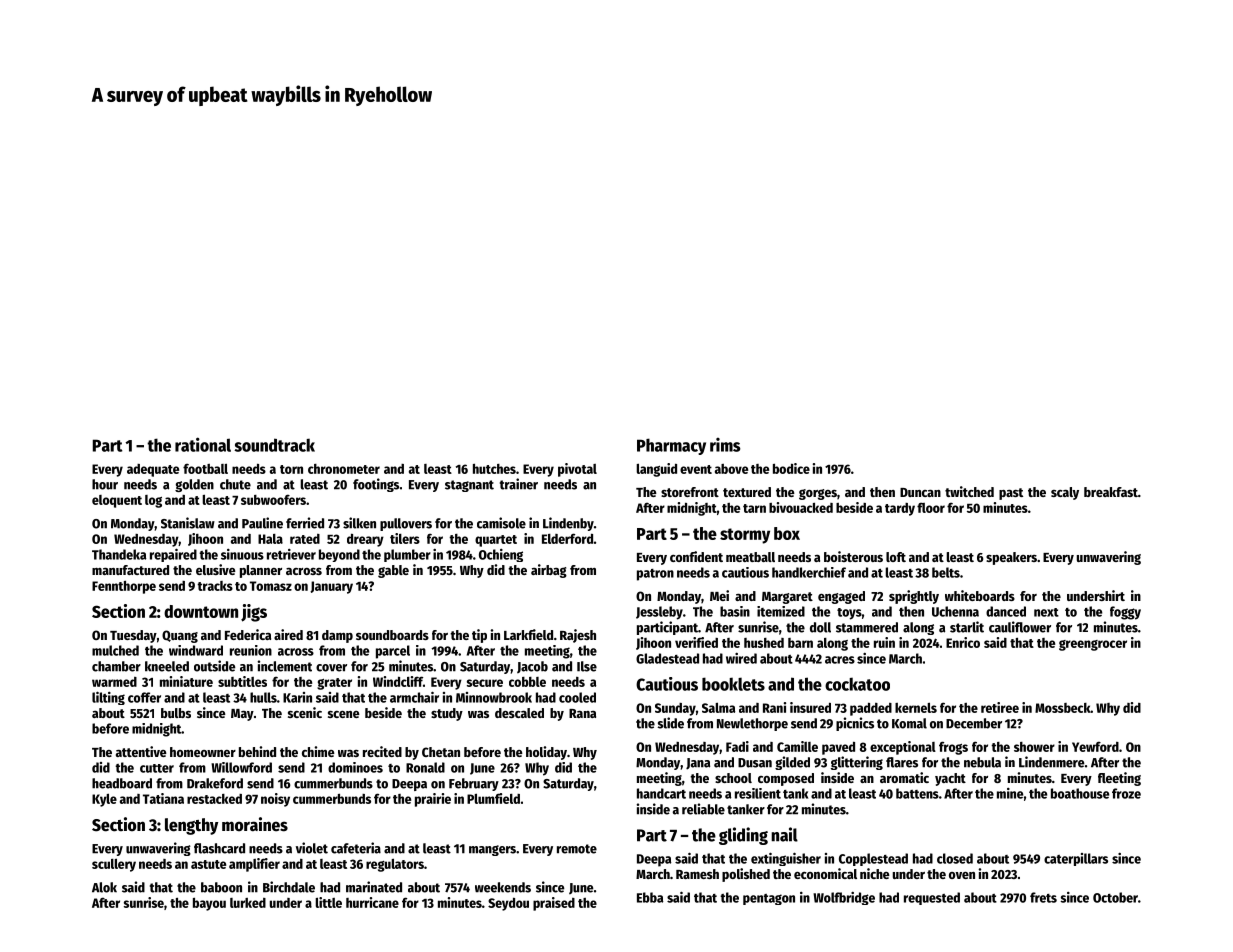  What do you see at coordinates (1095, 746) in the page?
I see `Yewford` at bounding box center [1095, 746].
